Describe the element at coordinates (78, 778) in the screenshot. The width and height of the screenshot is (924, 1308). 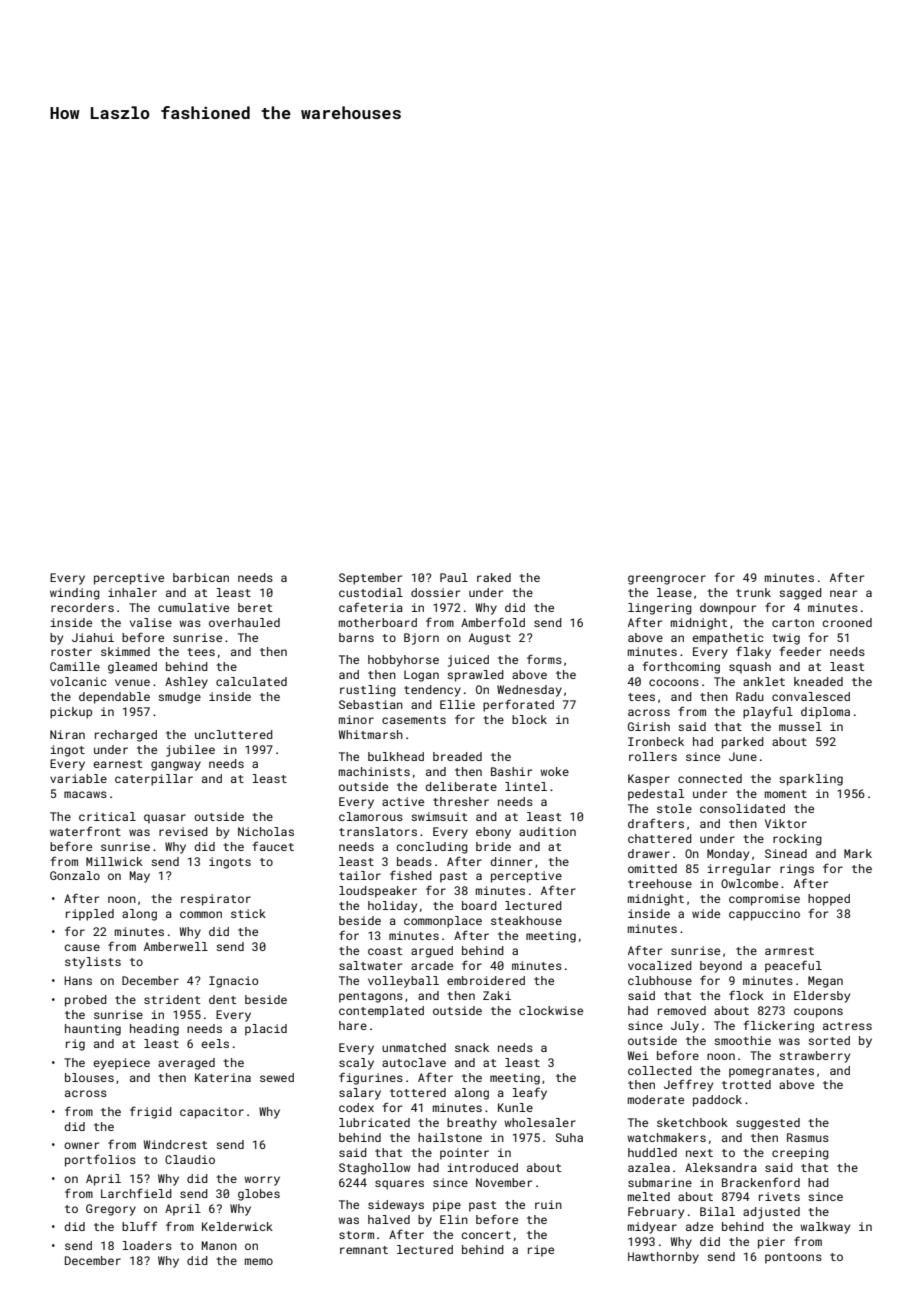
I see `variable` at that location.
